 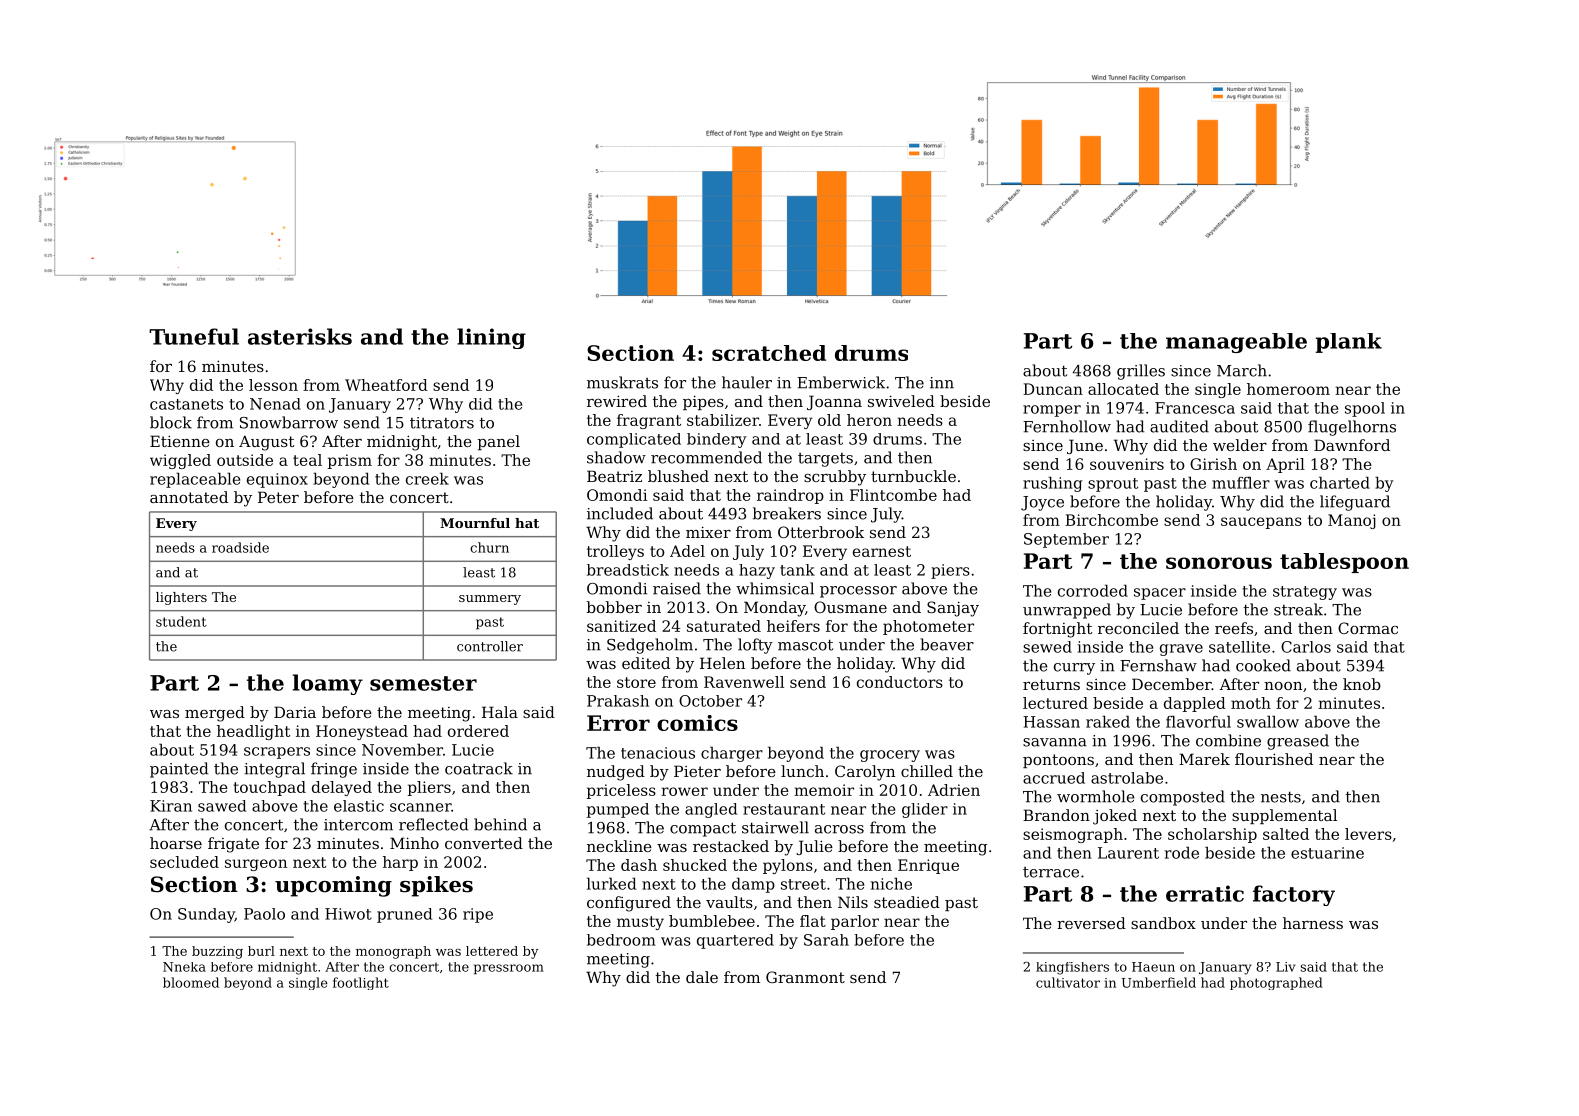 What do you see at coordinates (361, 983) in the screenshot?
I see `footlight` at bounding box center [361, 983].
